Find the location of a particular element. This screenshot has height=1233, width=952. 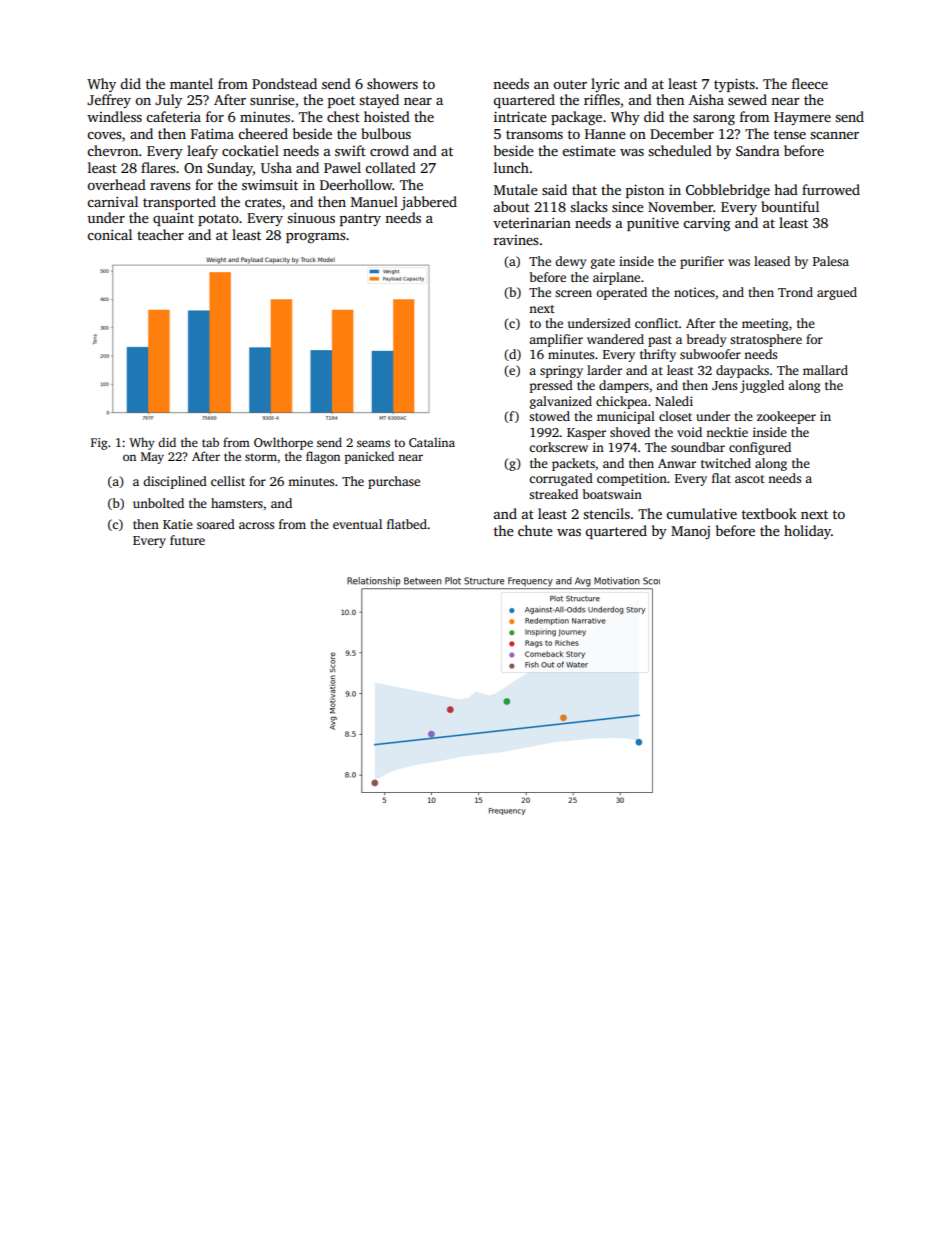

conical is located at coordinates (109, 234).
